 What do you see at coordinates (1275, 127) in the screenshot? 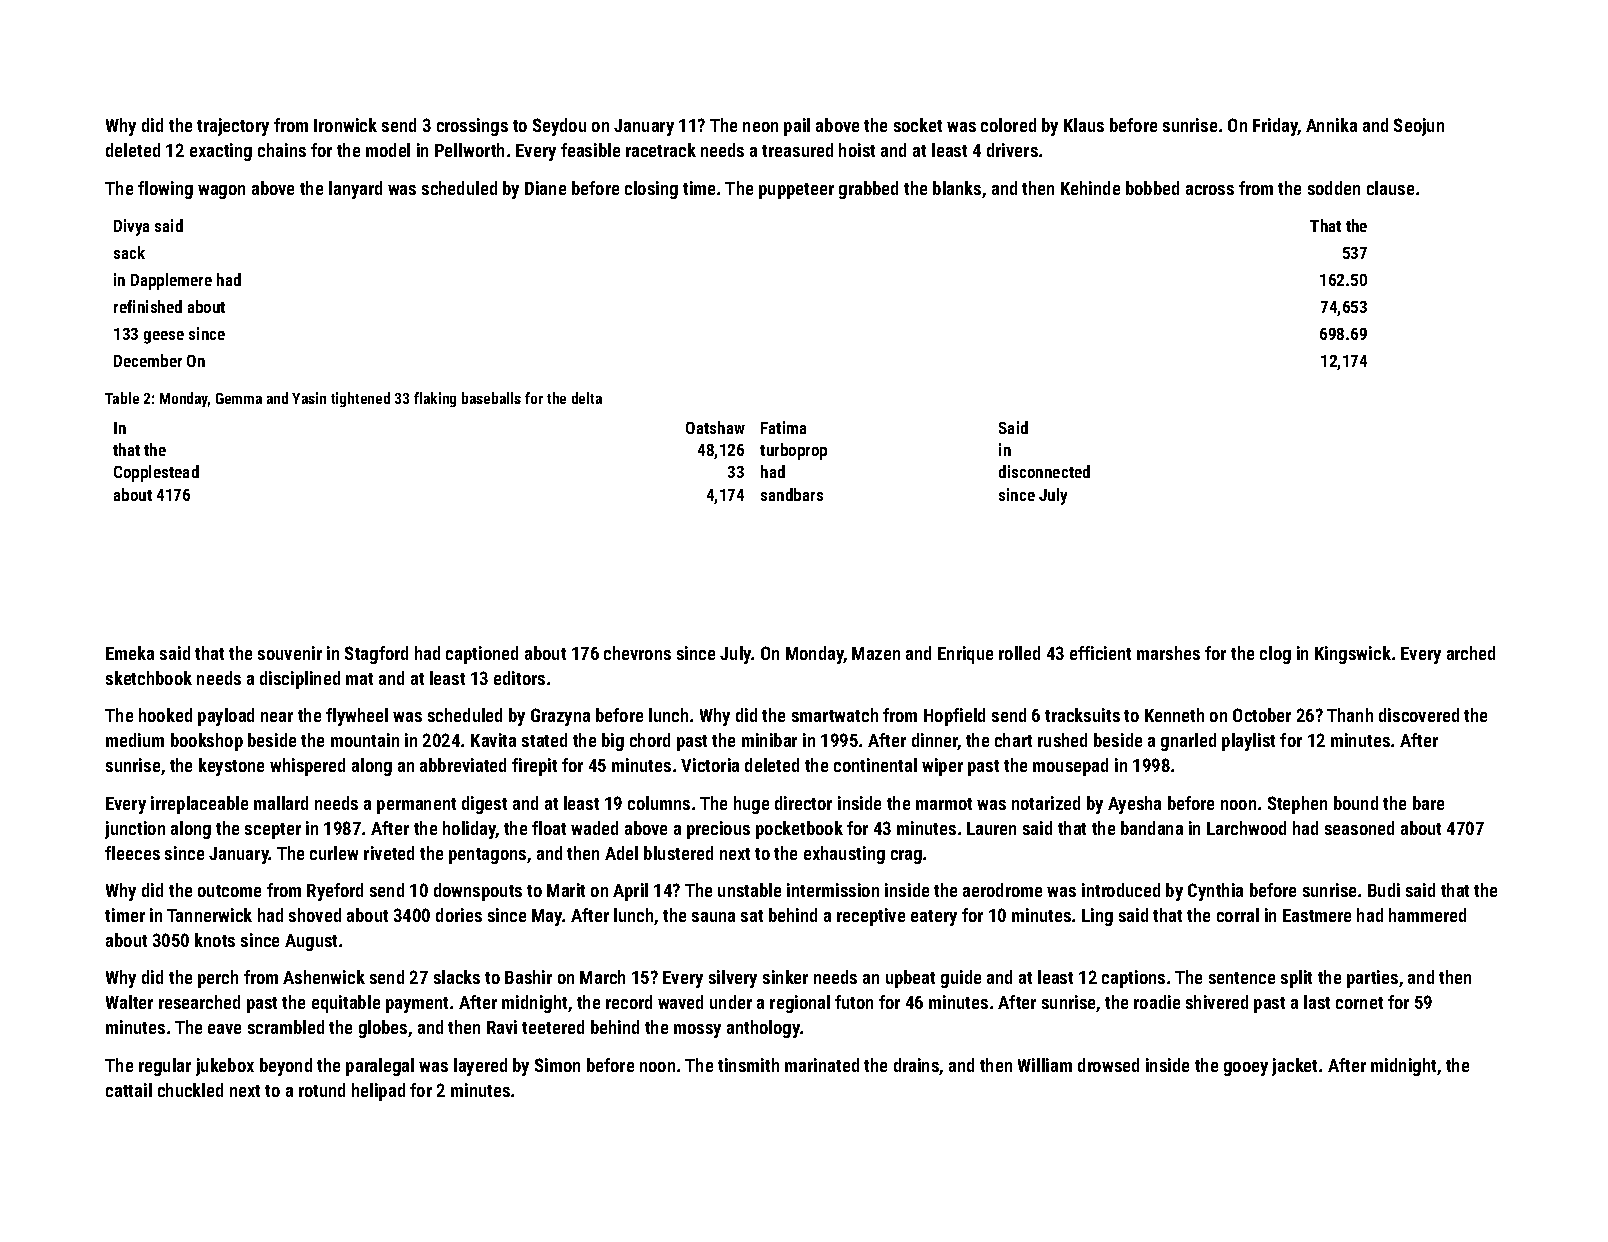
I see `Friday` at bounding box center [1275, 127].
